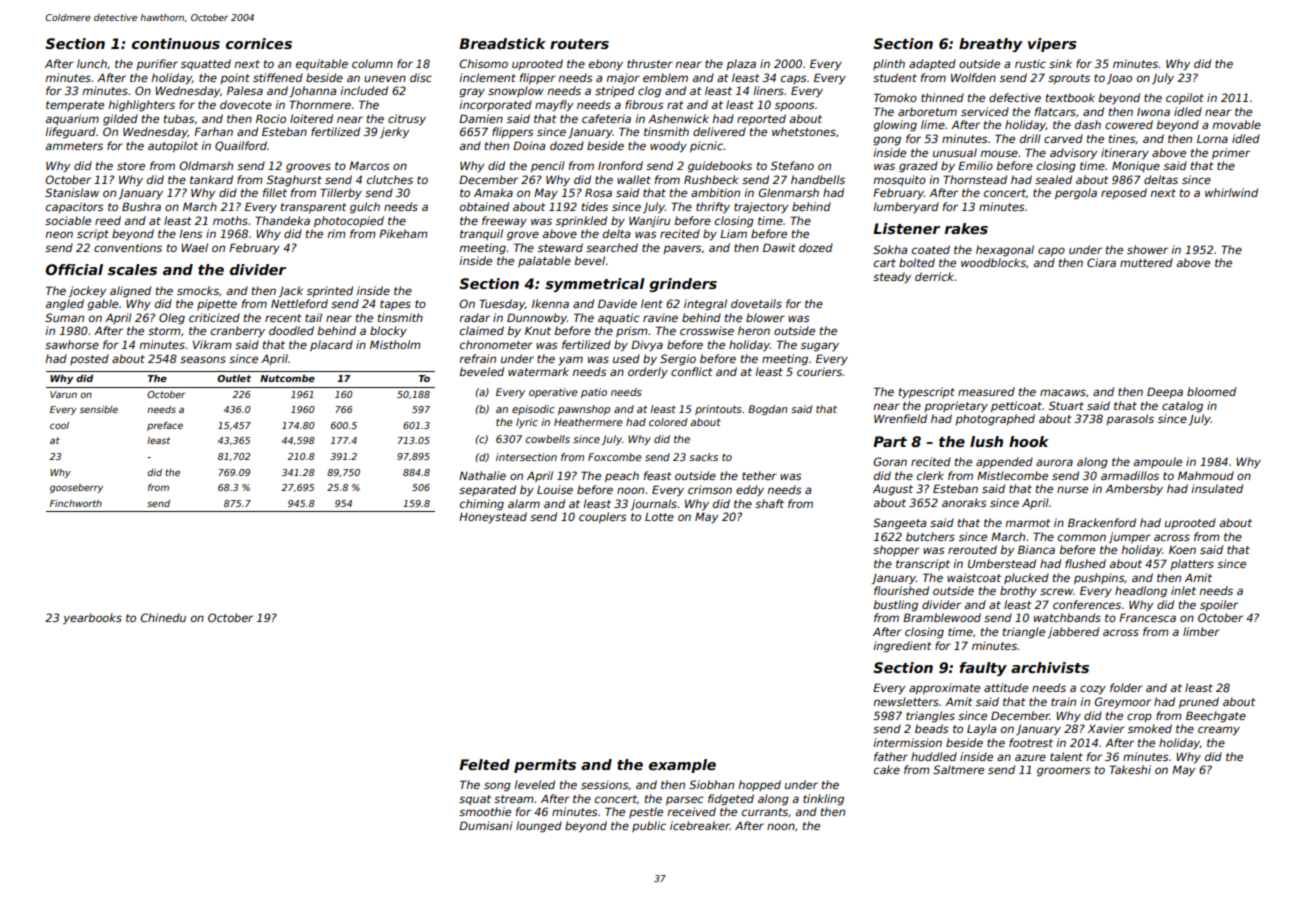 Image resolution: width=1308 pixels, height=924 pixels. Describe the element at coordinates (1185, 98) in the image. I see `copilot` at that location.
